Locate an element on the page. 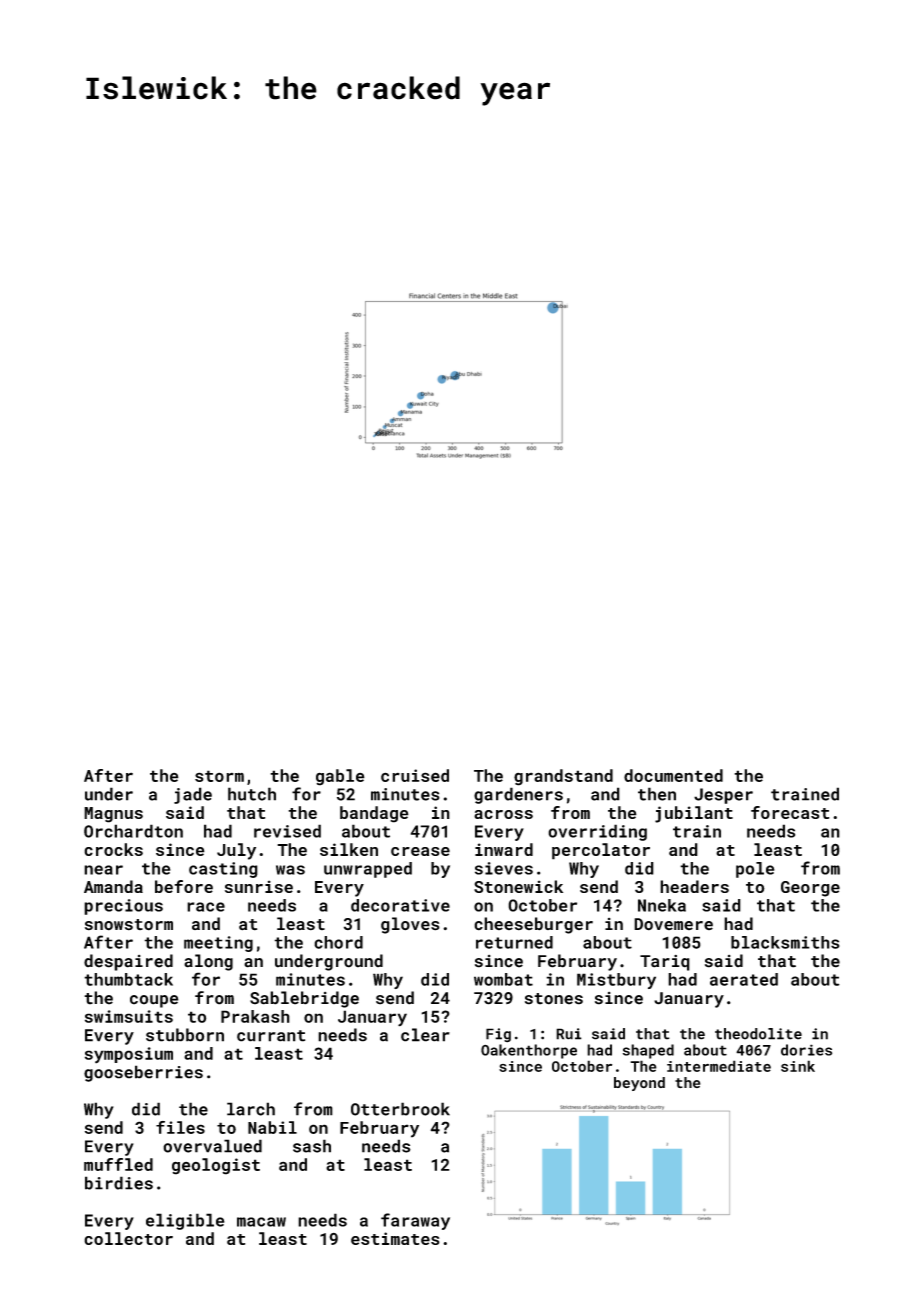 This document has height=1314, width=924. beyond is located at coordinates (639, 1084).
